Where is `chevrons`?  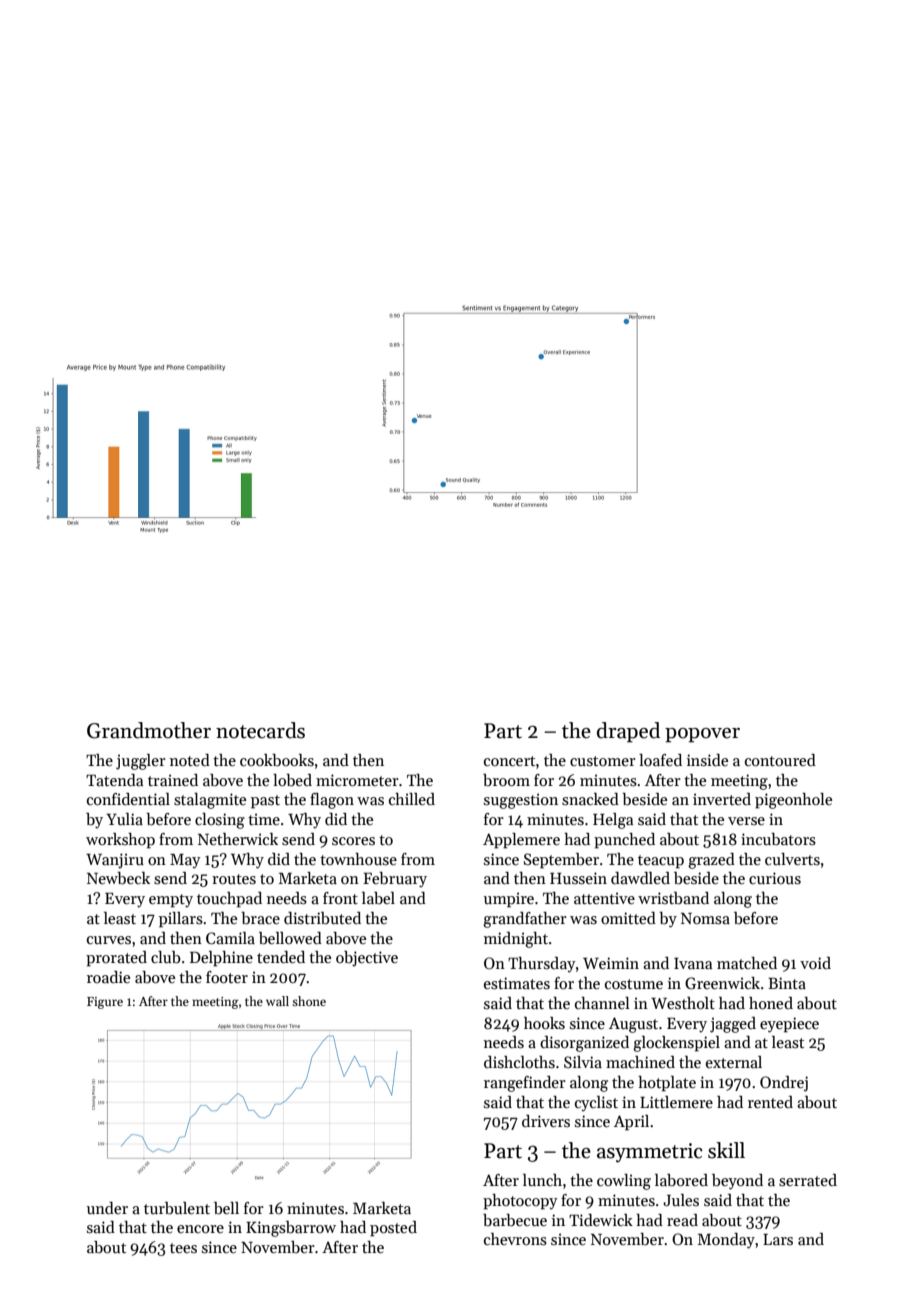
chevrons is located at coordinates (515, 1239).
